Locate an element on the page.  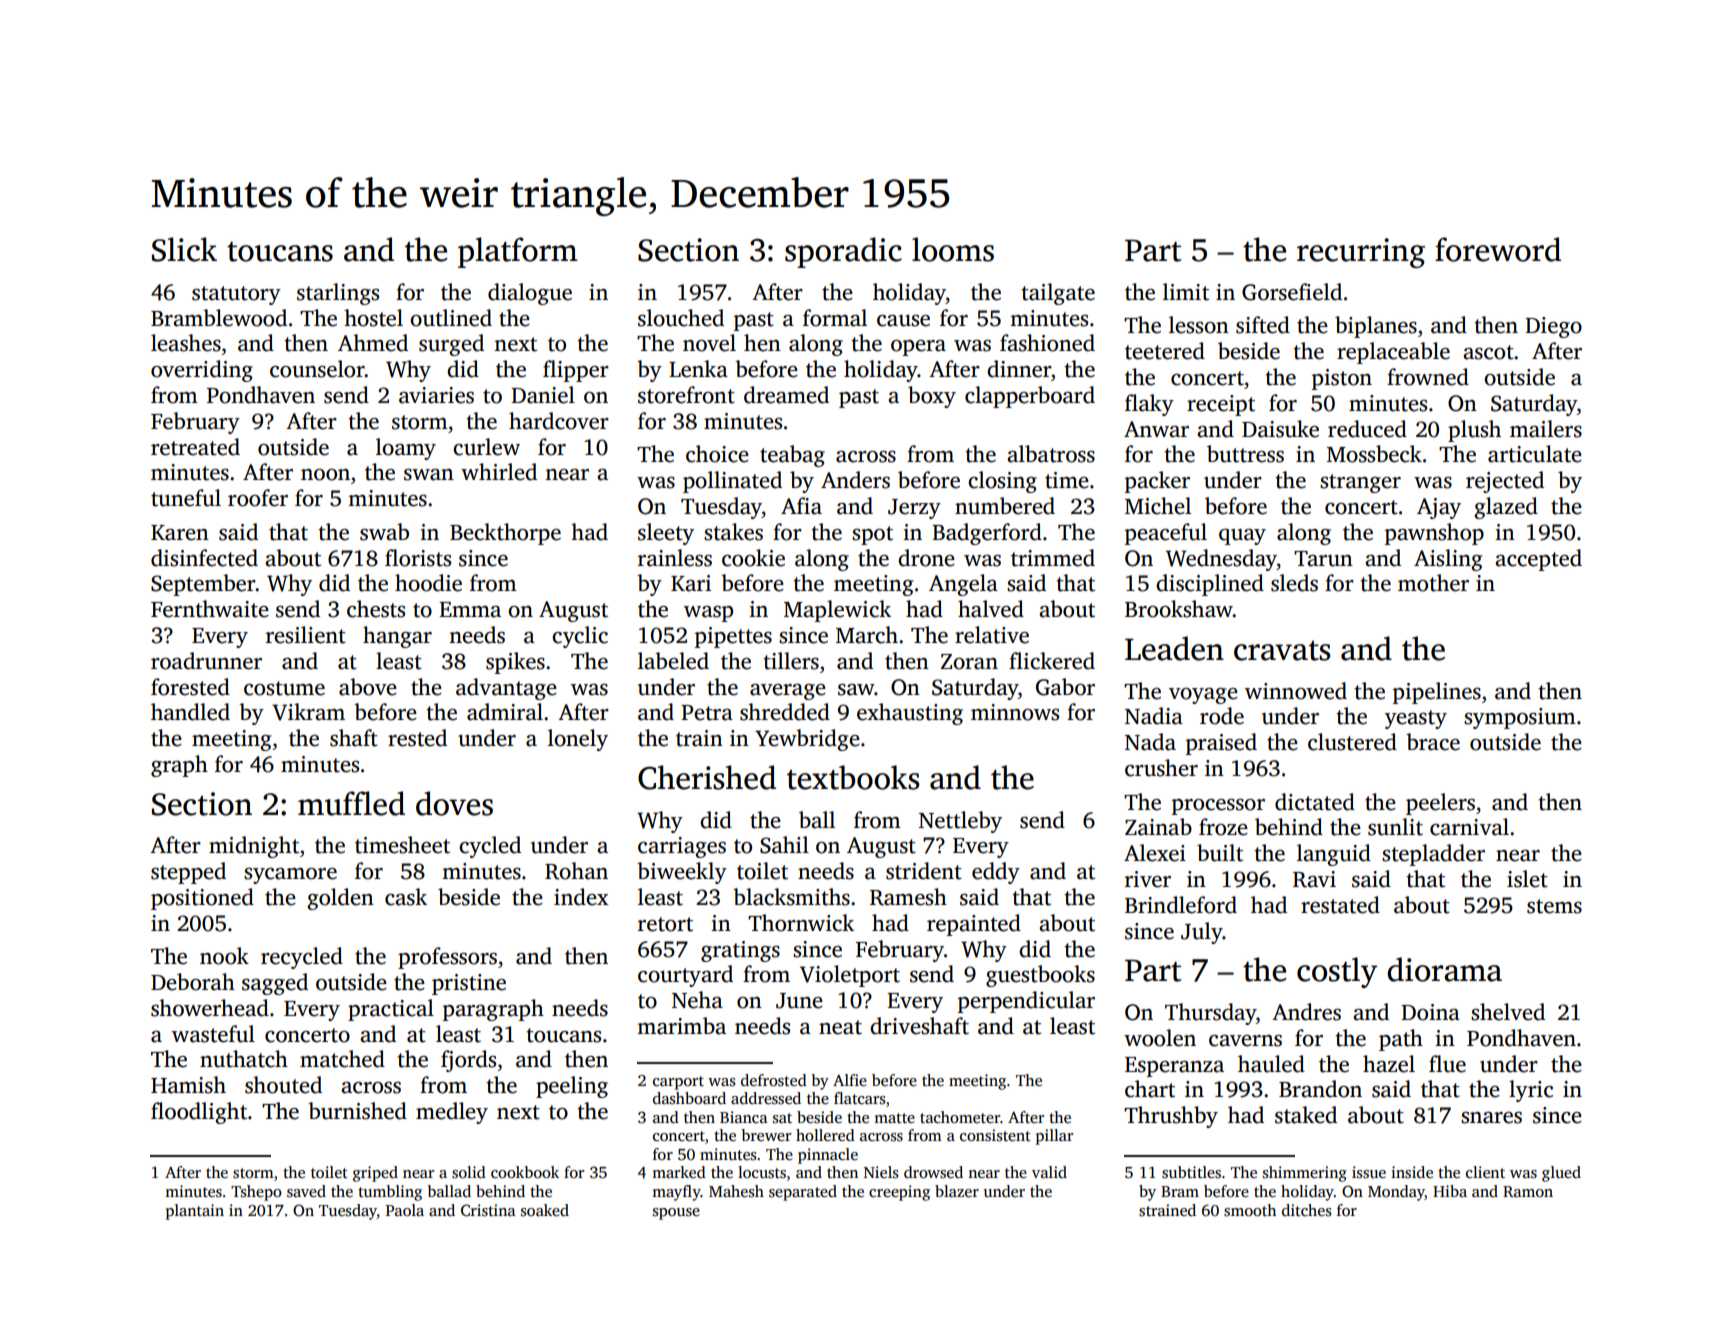
tailgate is located at coordinates (1058, 294).
